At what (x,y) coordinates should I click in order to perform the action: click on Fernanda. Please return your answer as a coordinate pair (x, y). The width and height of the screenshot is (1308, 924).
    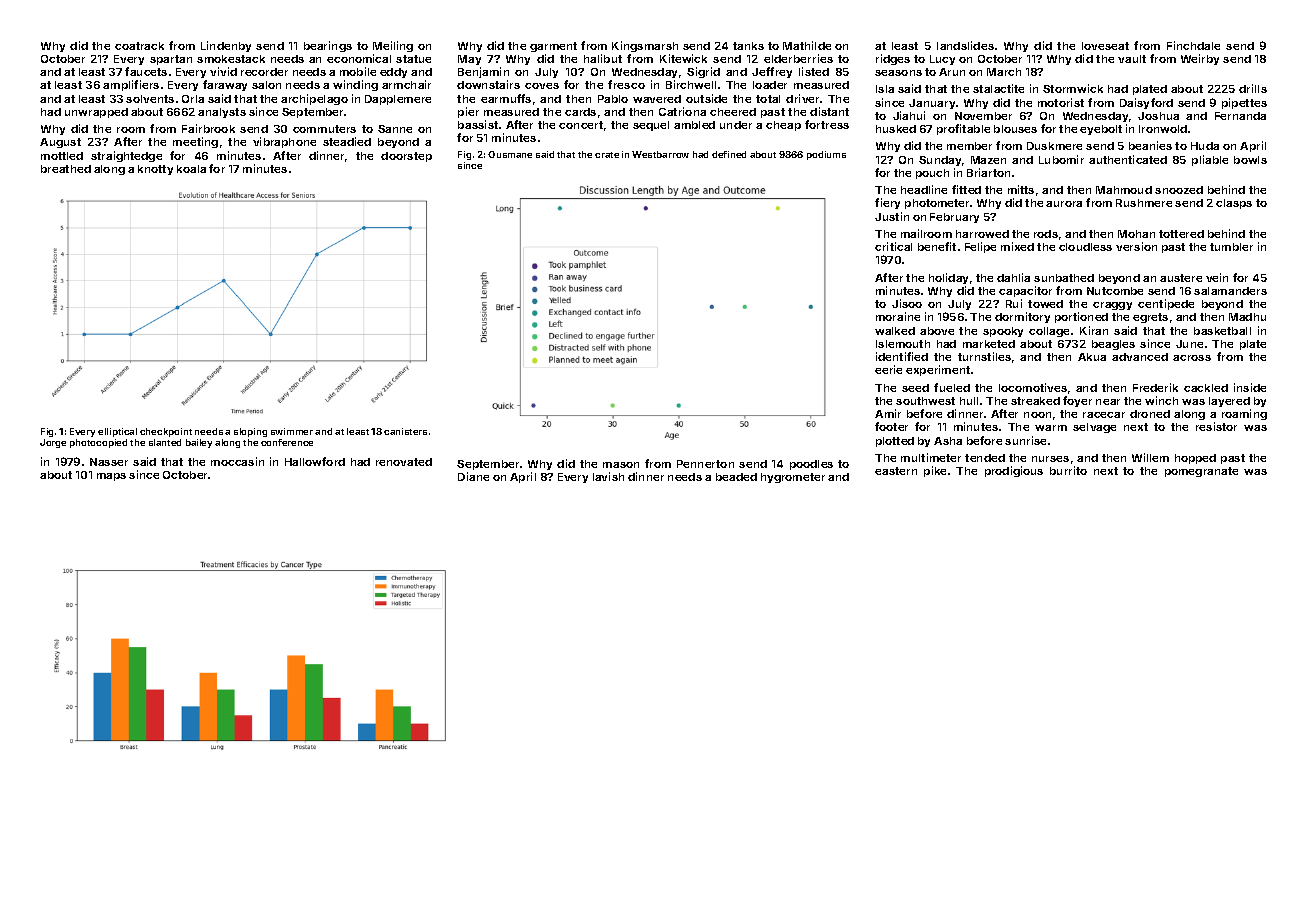
    Looking at the image, I should click on (1240, 116).
